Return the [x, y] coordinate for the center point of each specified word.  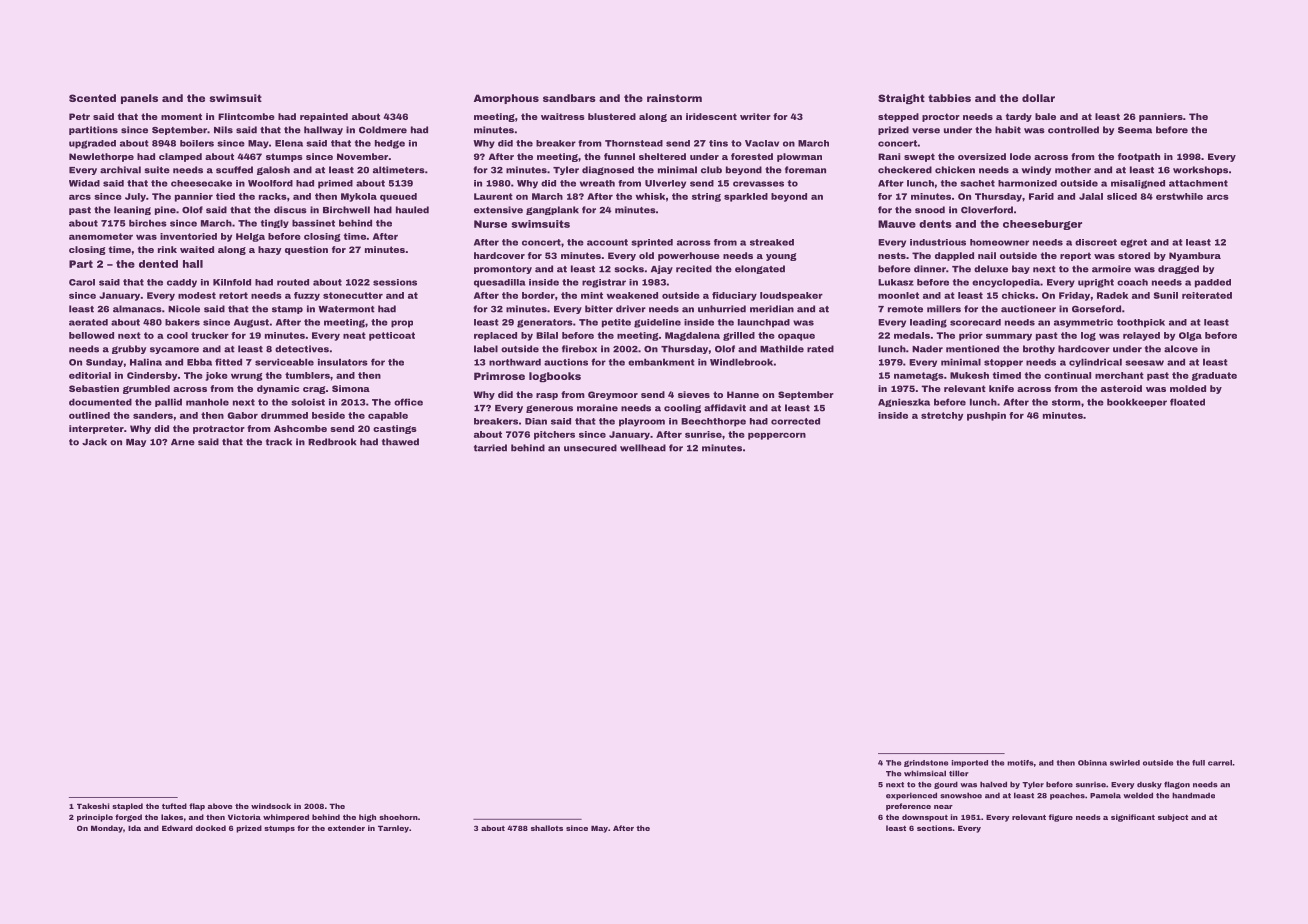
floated [1187, 402]
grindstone [926, 763]
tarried [490, 448]
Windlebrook [741, 362]
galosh [273, 170]
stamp [287, 310]
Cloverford [987, 210]
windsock [271, 806]
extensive [498, 210]
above [220, 806]
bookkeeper [1137, 402]
